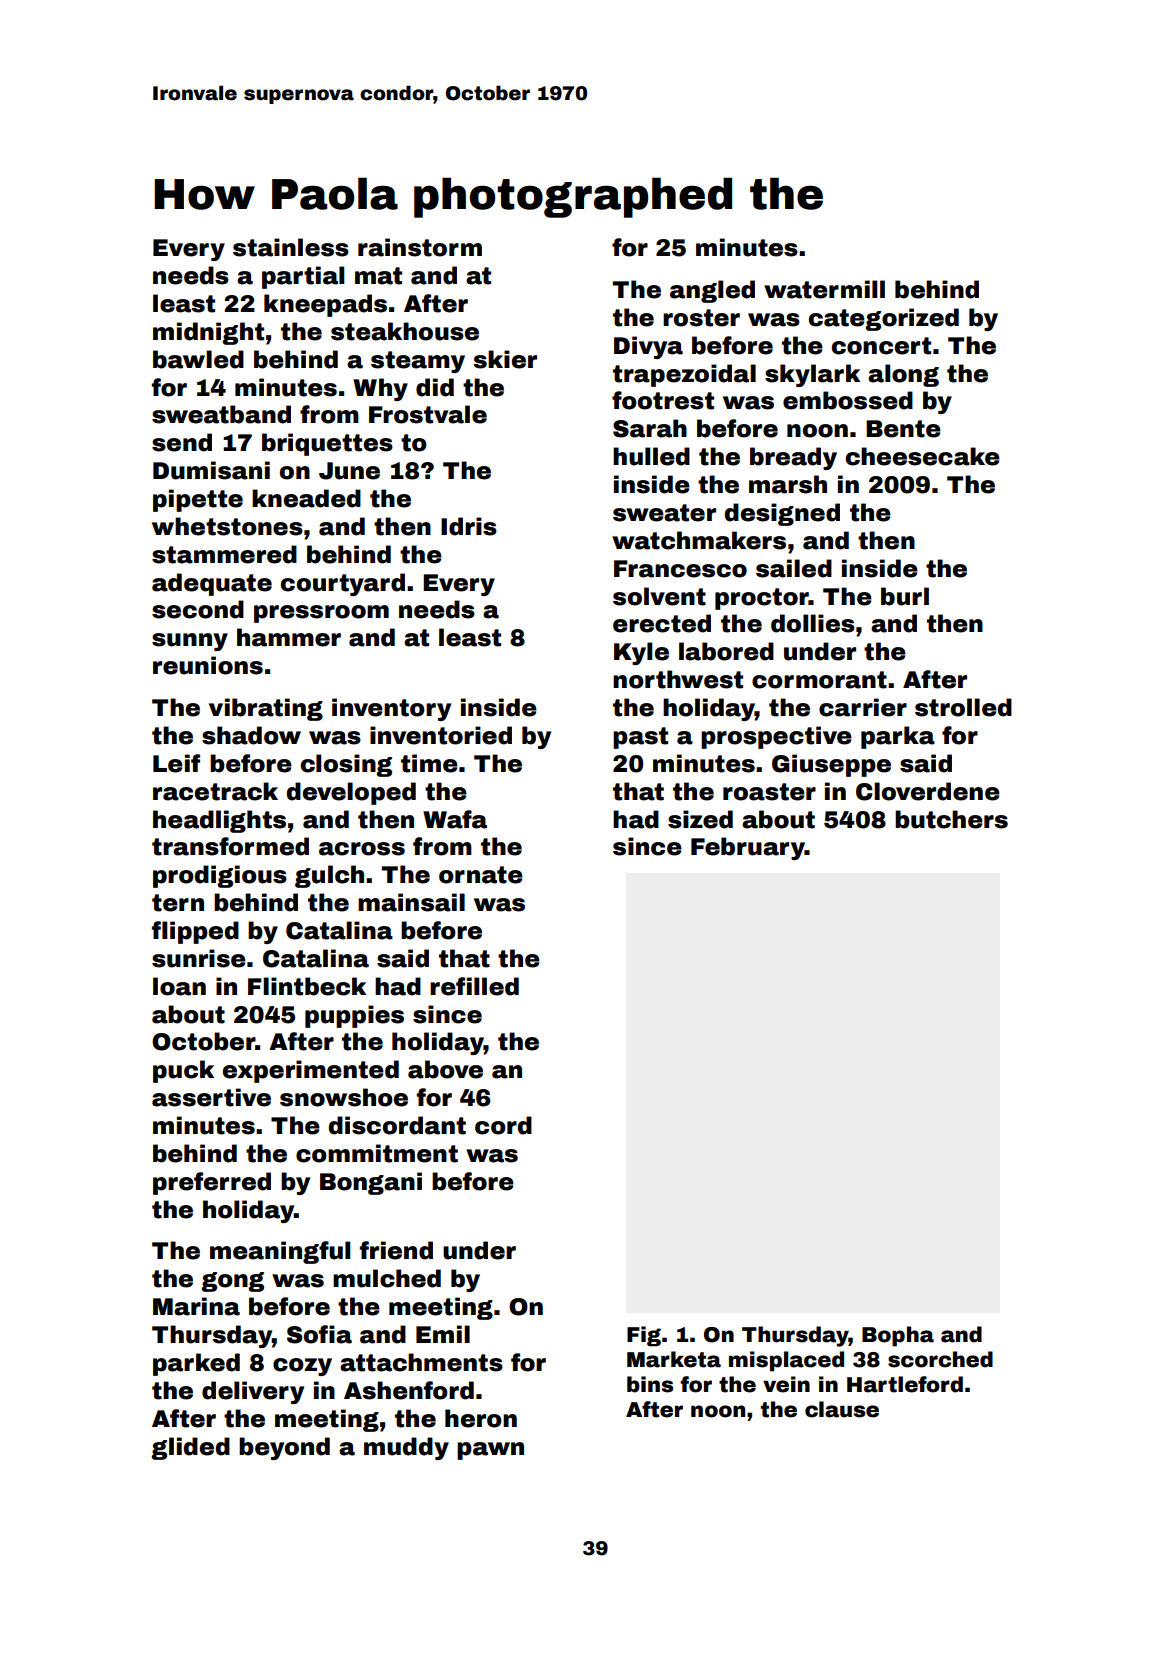  What do you see at coordinates (445, 1069) in the screenshot?
I see `above` at bounding box center [445, 1069].
